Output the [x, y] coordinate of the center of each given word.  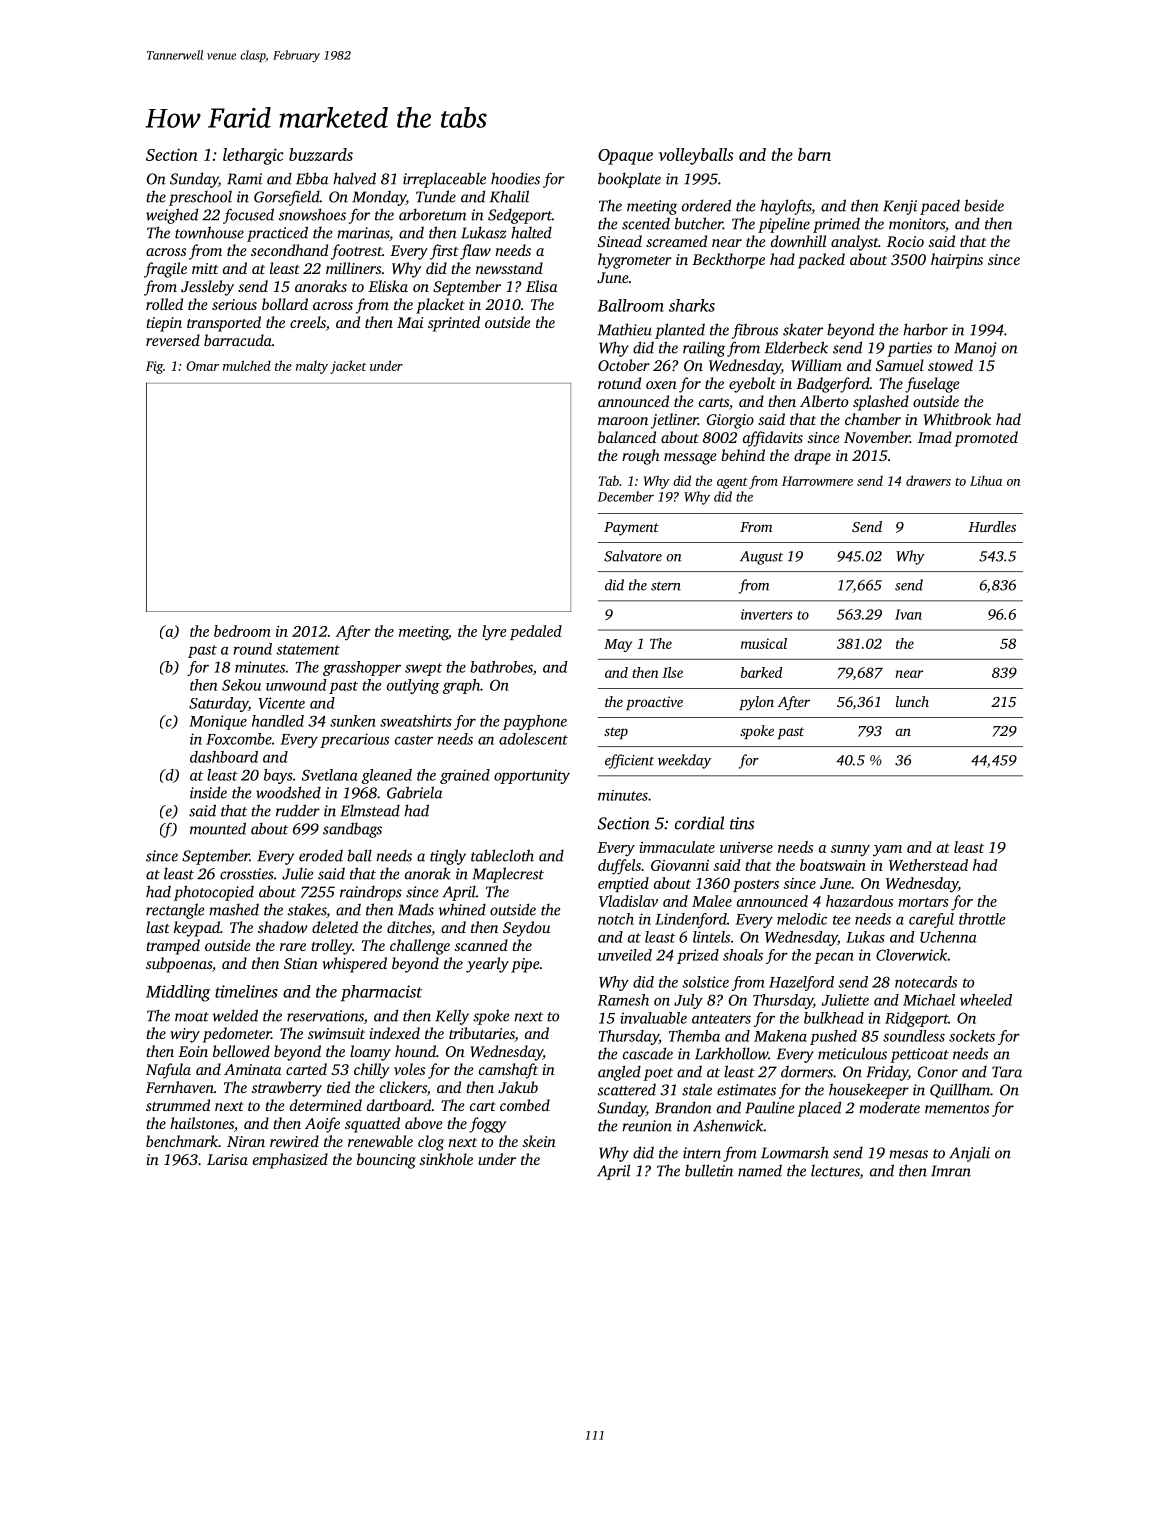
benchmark [182, 1141]
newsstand [509, 268]
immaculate [677, 847]
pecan [834, 958]
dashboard [224, 757]
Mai [410, 322]
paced [940, 207]
